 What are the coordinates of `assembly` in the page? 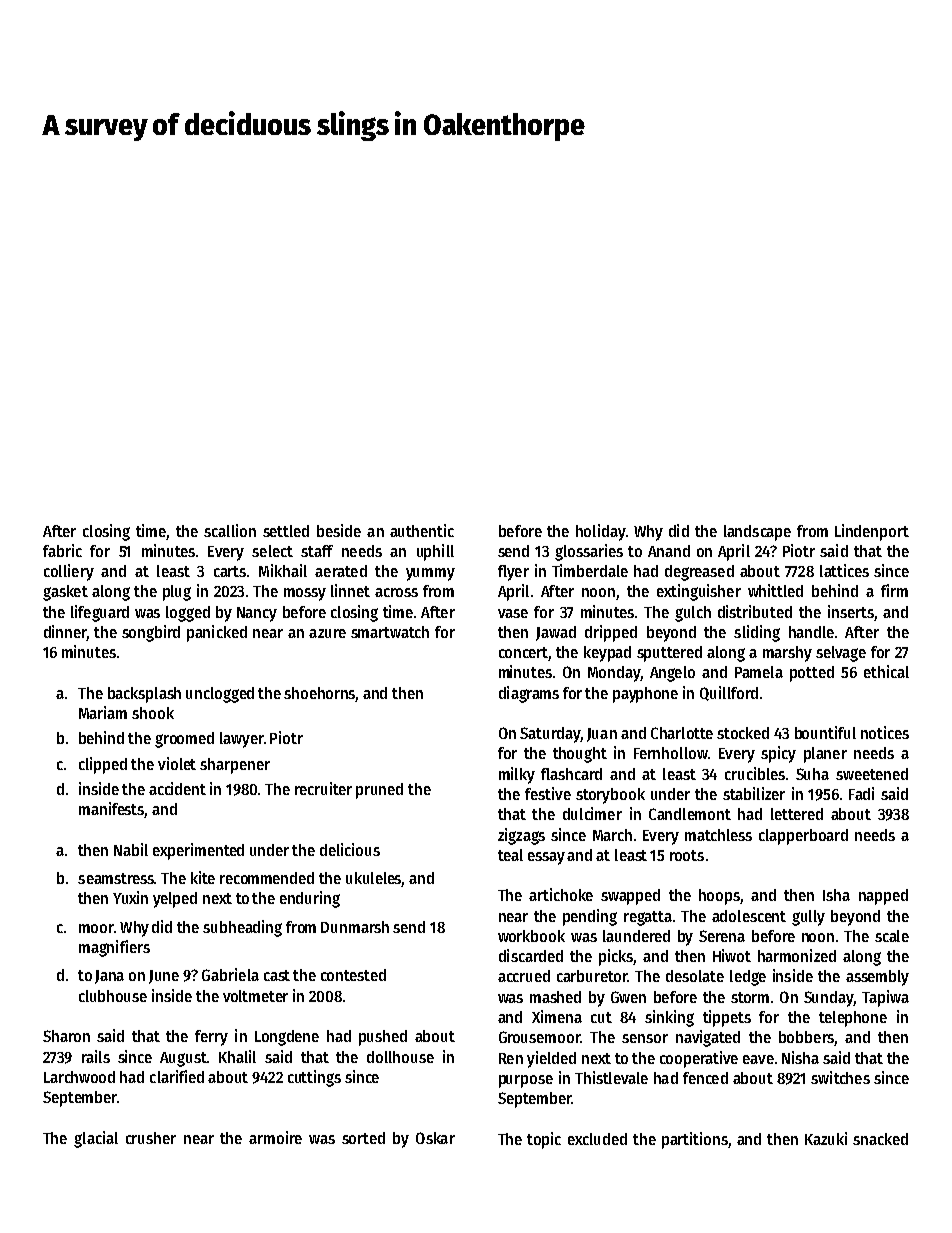 It's located at (877, 978).
